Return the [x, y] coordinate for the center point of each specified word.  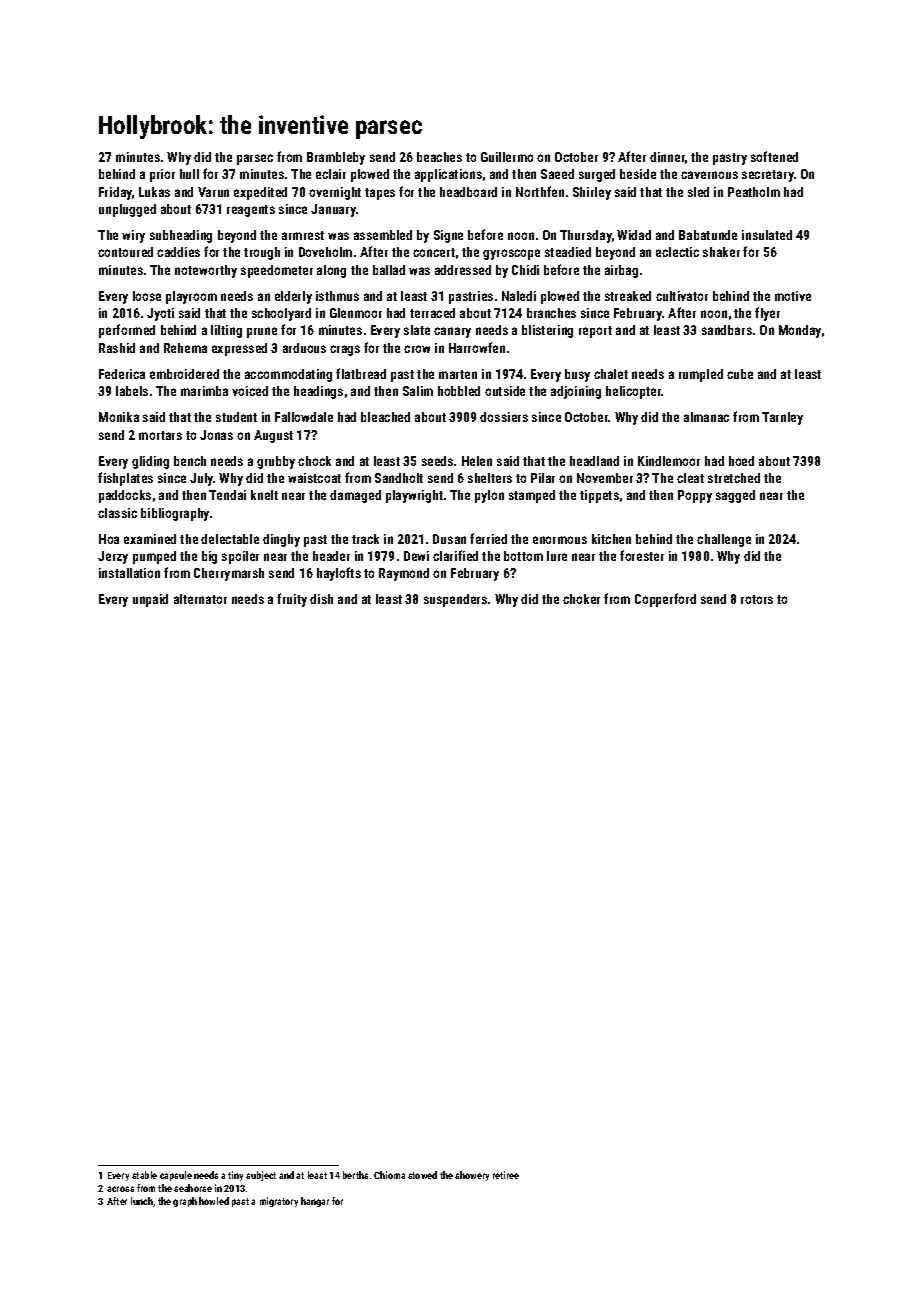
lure [557, 556]
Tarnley [782, 418]
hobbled [459, 391]
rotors [757, 599]
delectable [230, 539]
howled [214, 1201]
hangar [315, 1202]
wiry [133, 236]
